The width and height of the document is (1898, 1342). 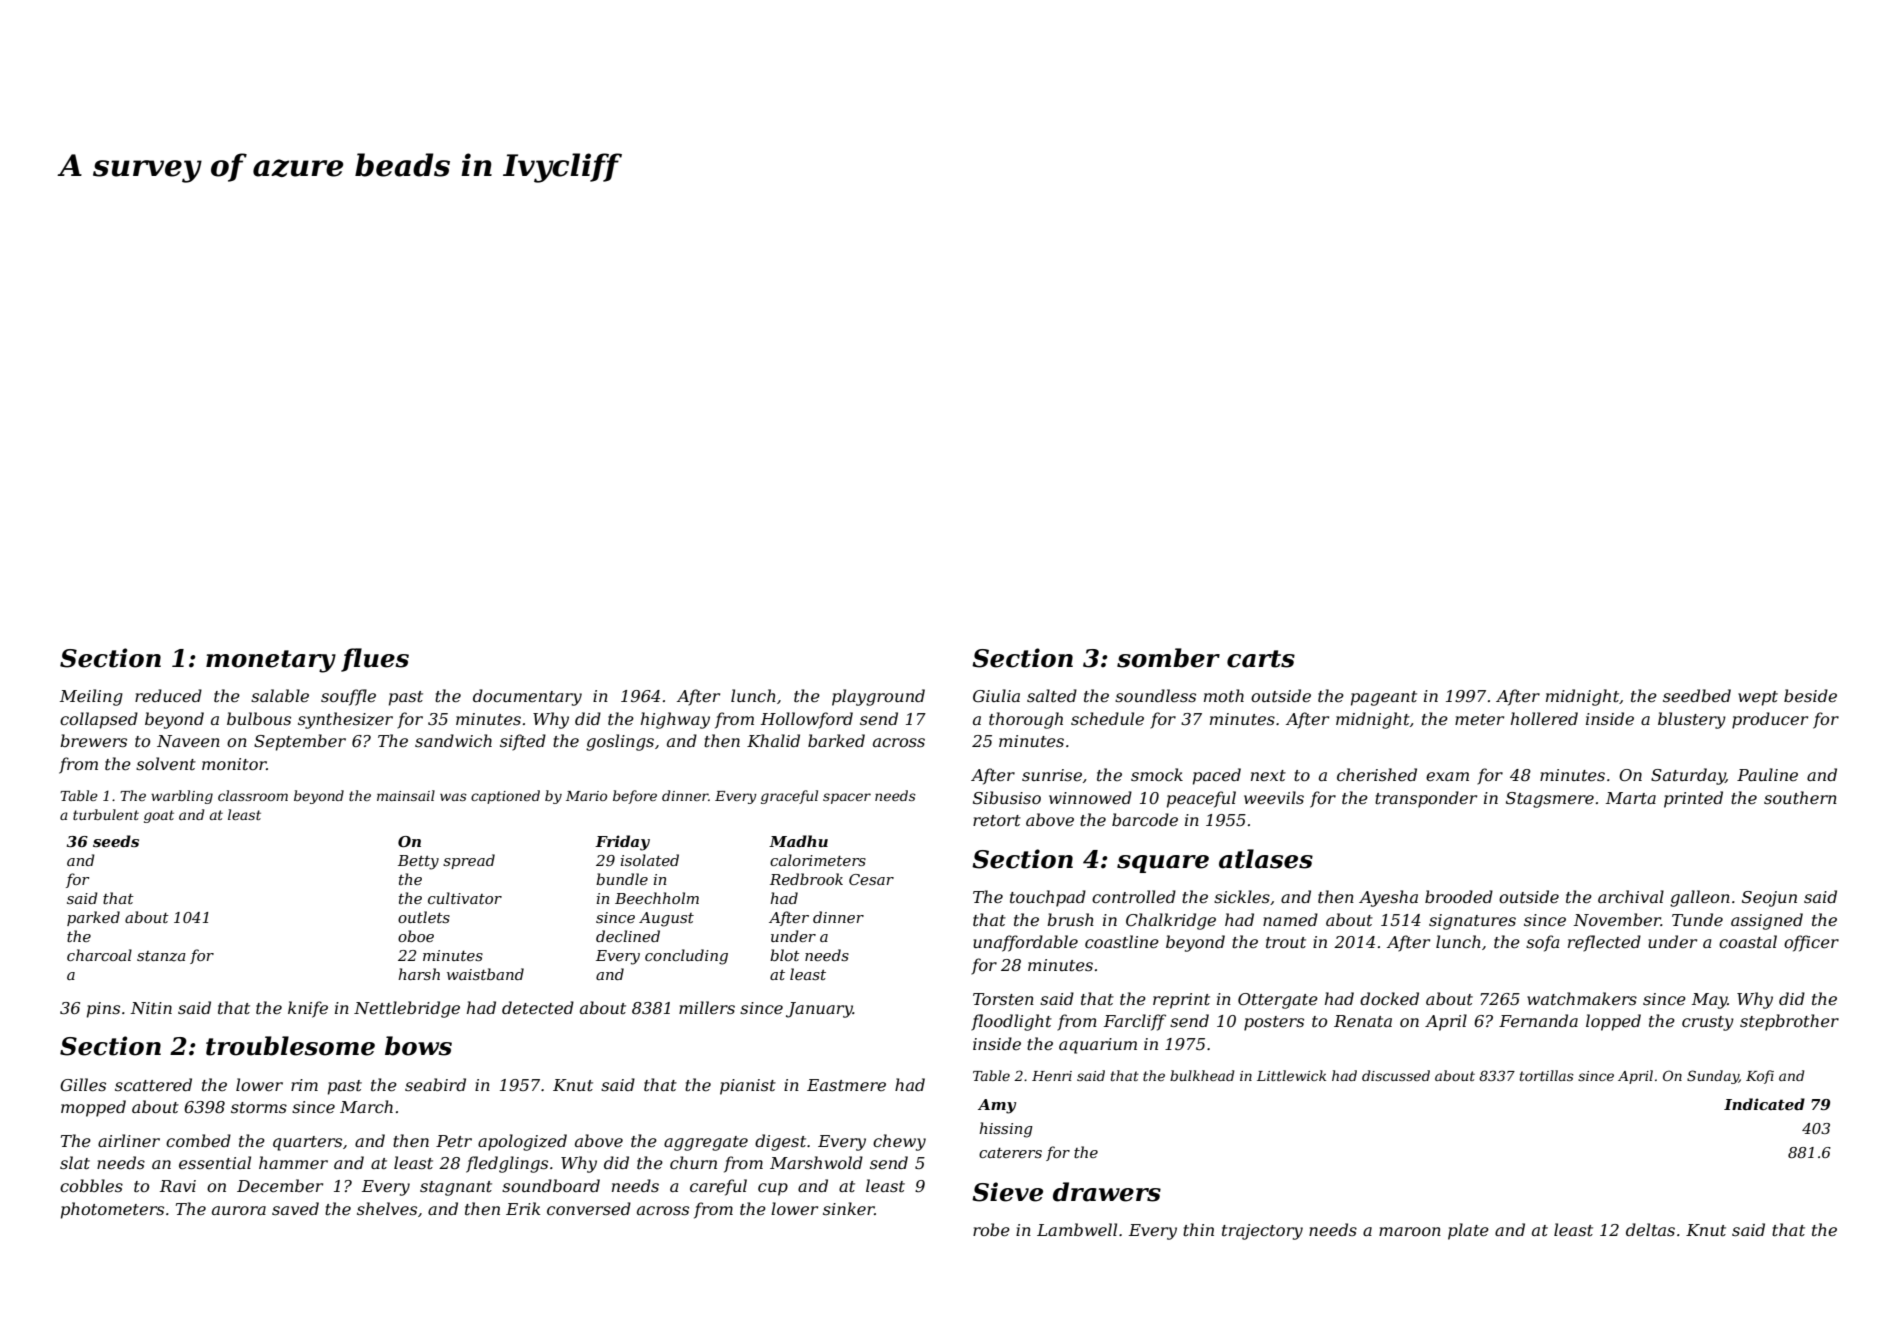 I want to click on beside, so click(x=1810, y=695).
